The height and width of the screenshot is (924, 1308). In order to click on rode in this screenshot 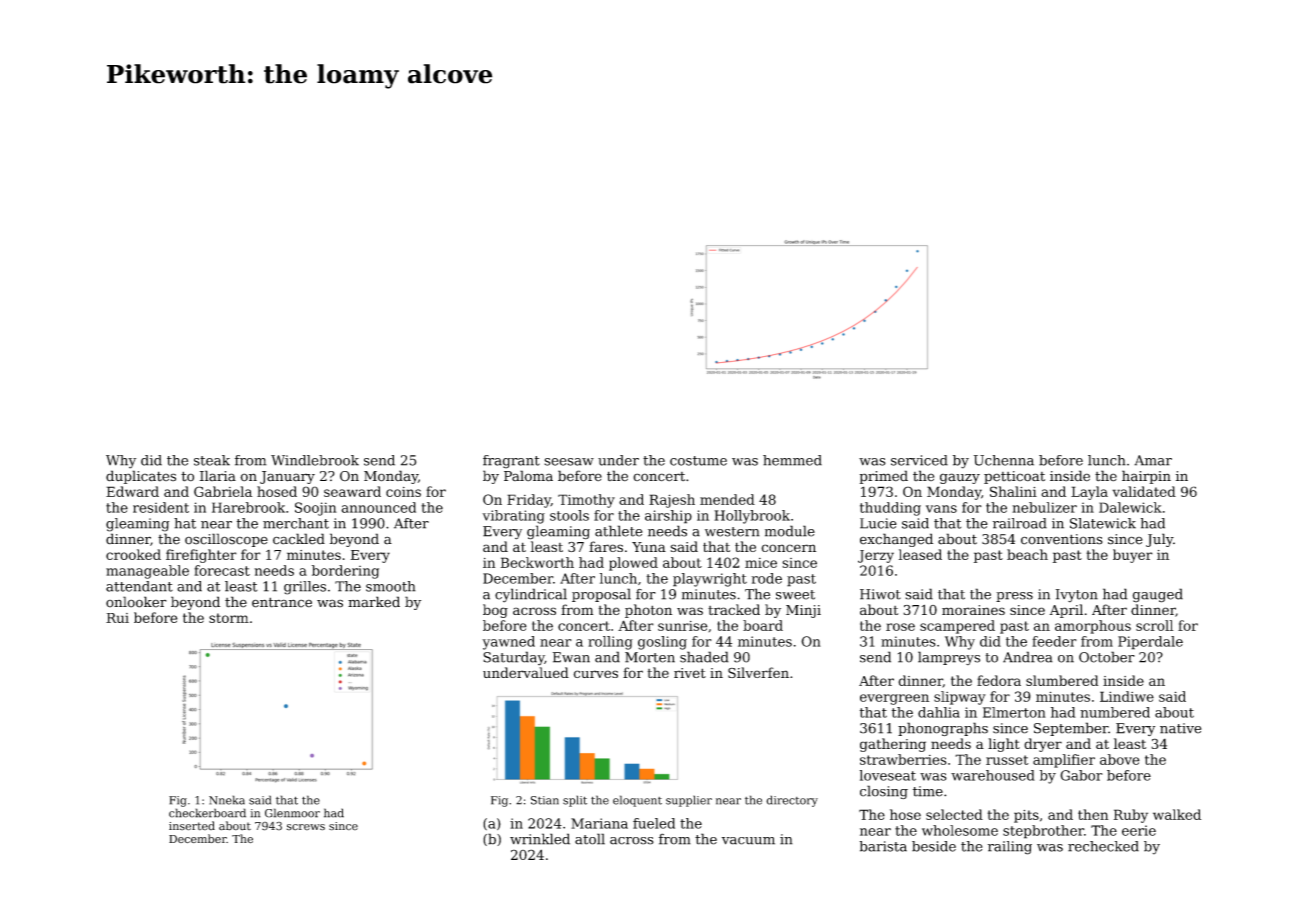, I will do `click(766, 578)`.
